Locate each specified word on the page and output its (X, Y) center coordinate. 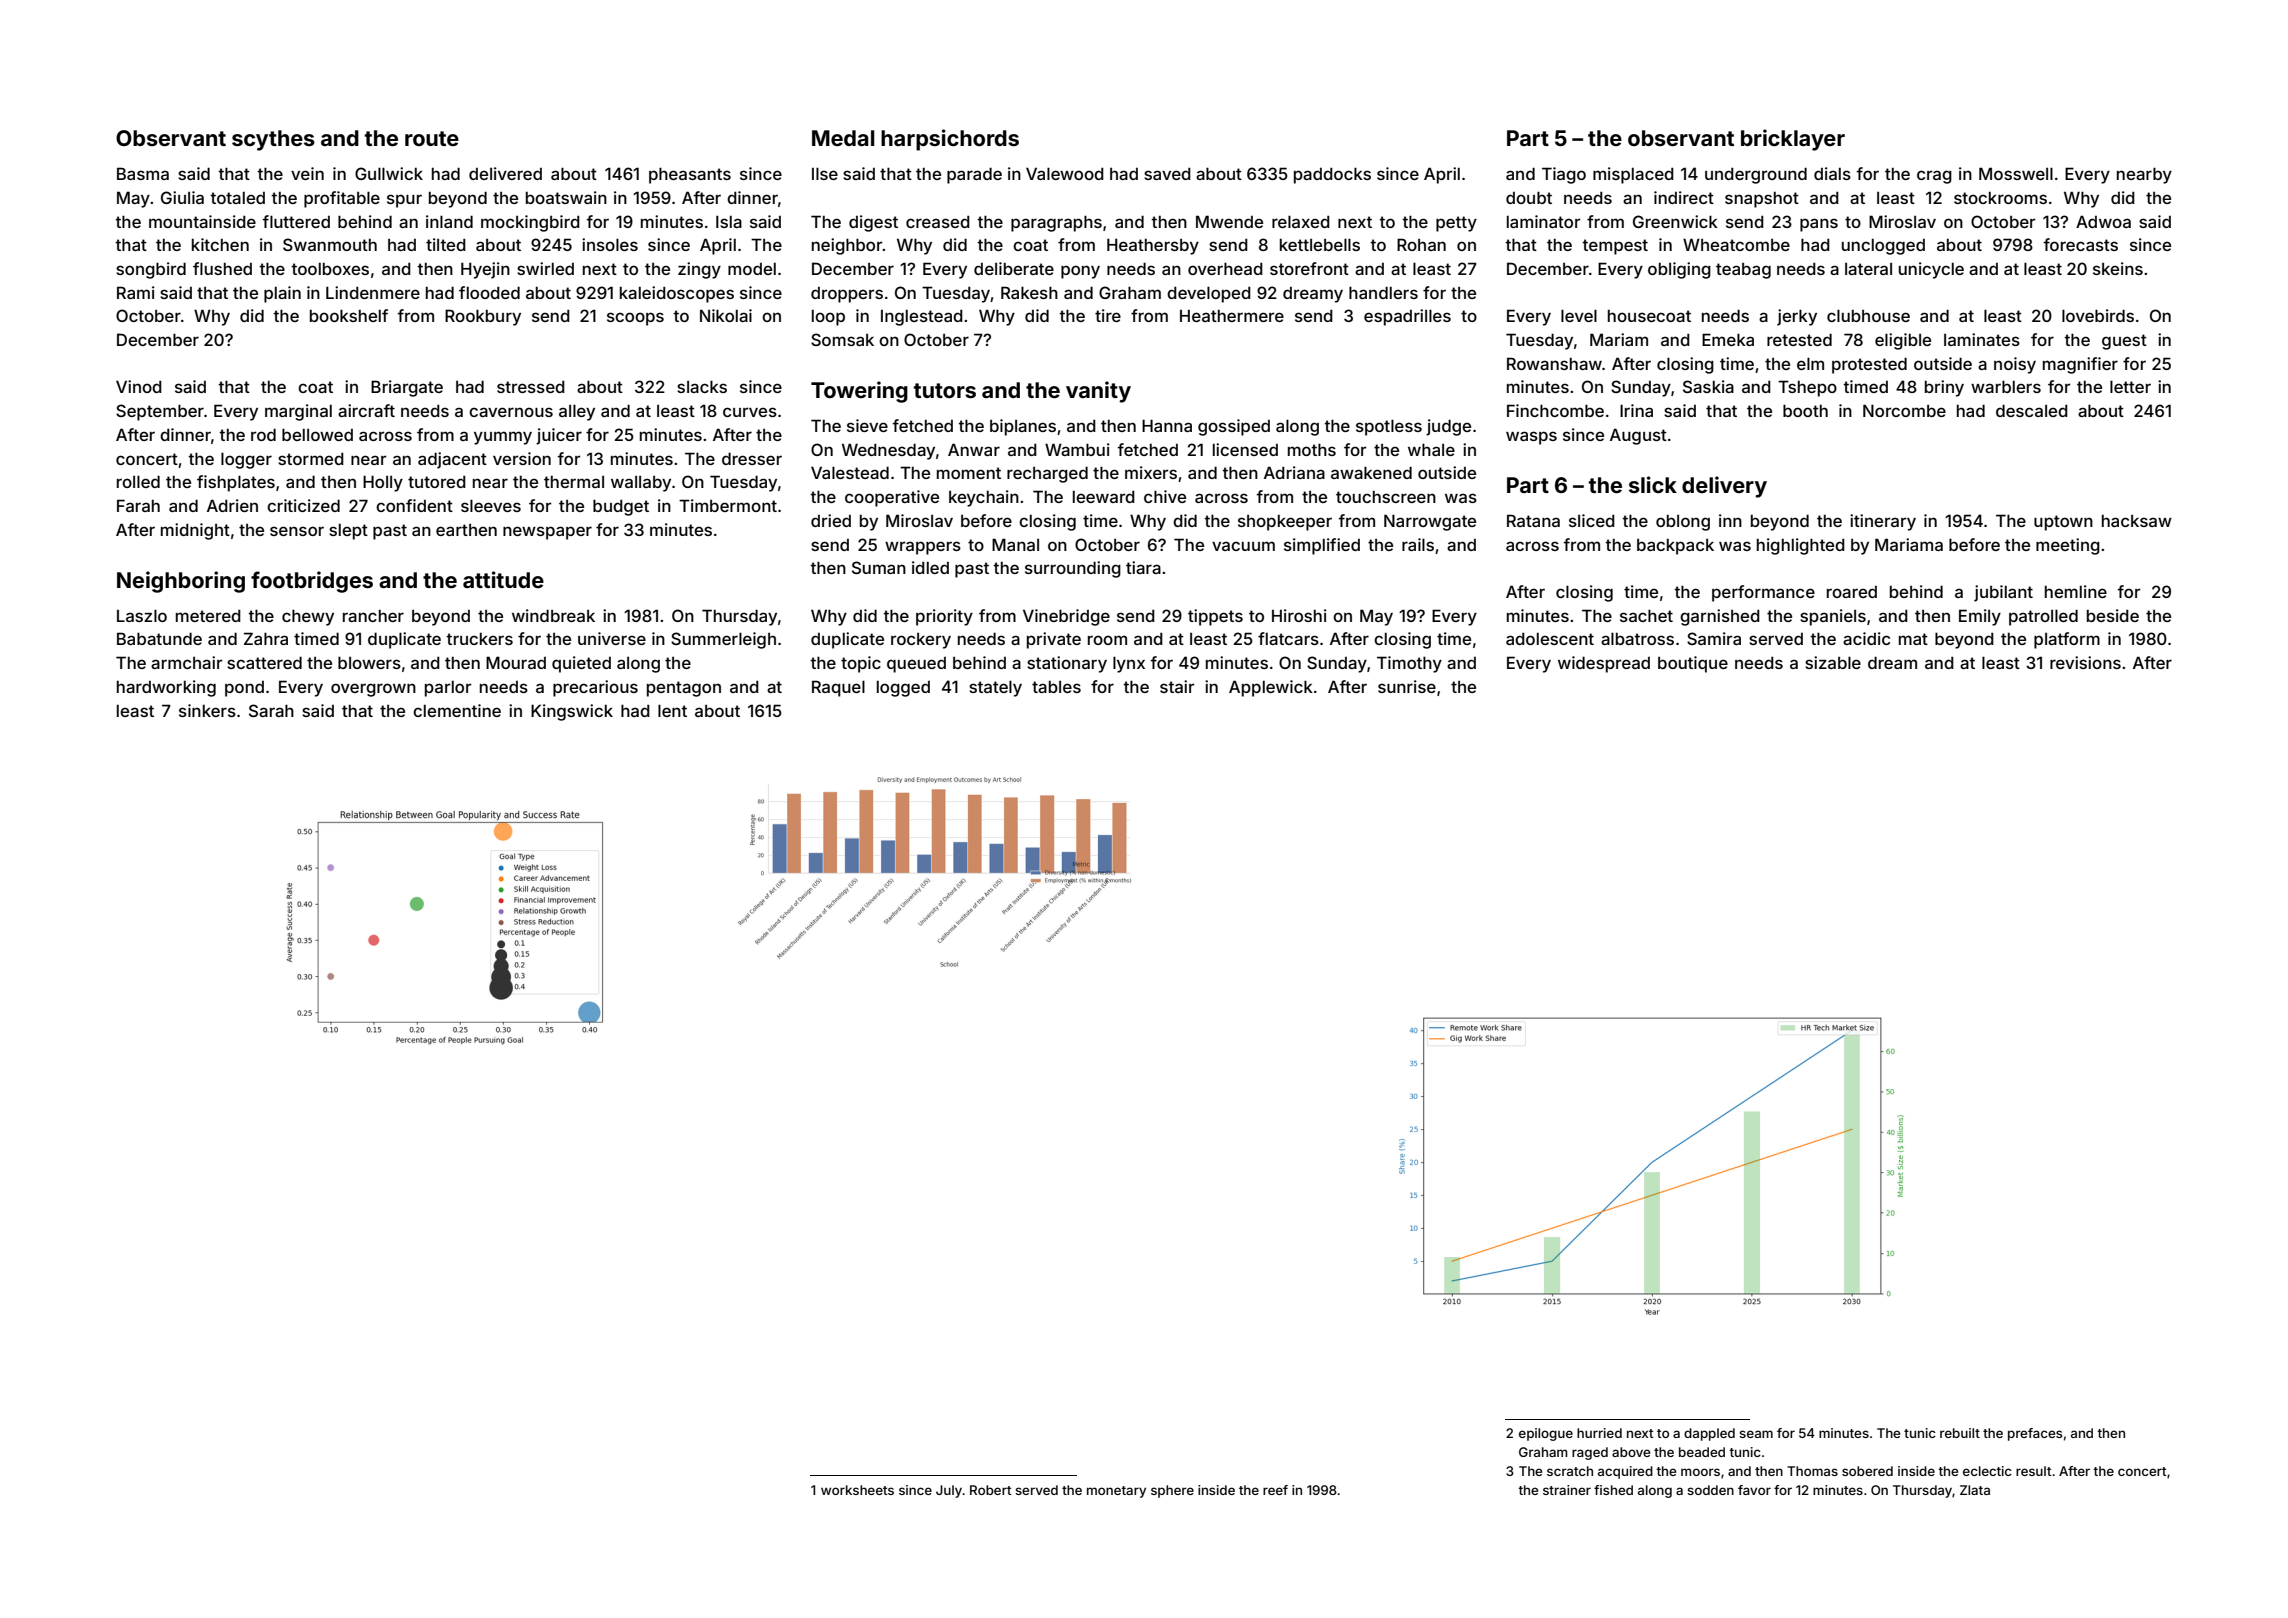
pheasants (690, 175)
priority (944, 617)
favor (1754, 1490)
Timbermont (728, 505)
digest (873, 223)
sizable (1833, 662)
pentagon (684, 689)
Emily (1980, 617)
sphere (1172, 1491)
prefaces (2035, 1434)
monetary (1116, 1492)
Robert (991, 1490)
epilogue (1546, 1434)
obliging (1679, 270)
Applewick (1271, 688)
